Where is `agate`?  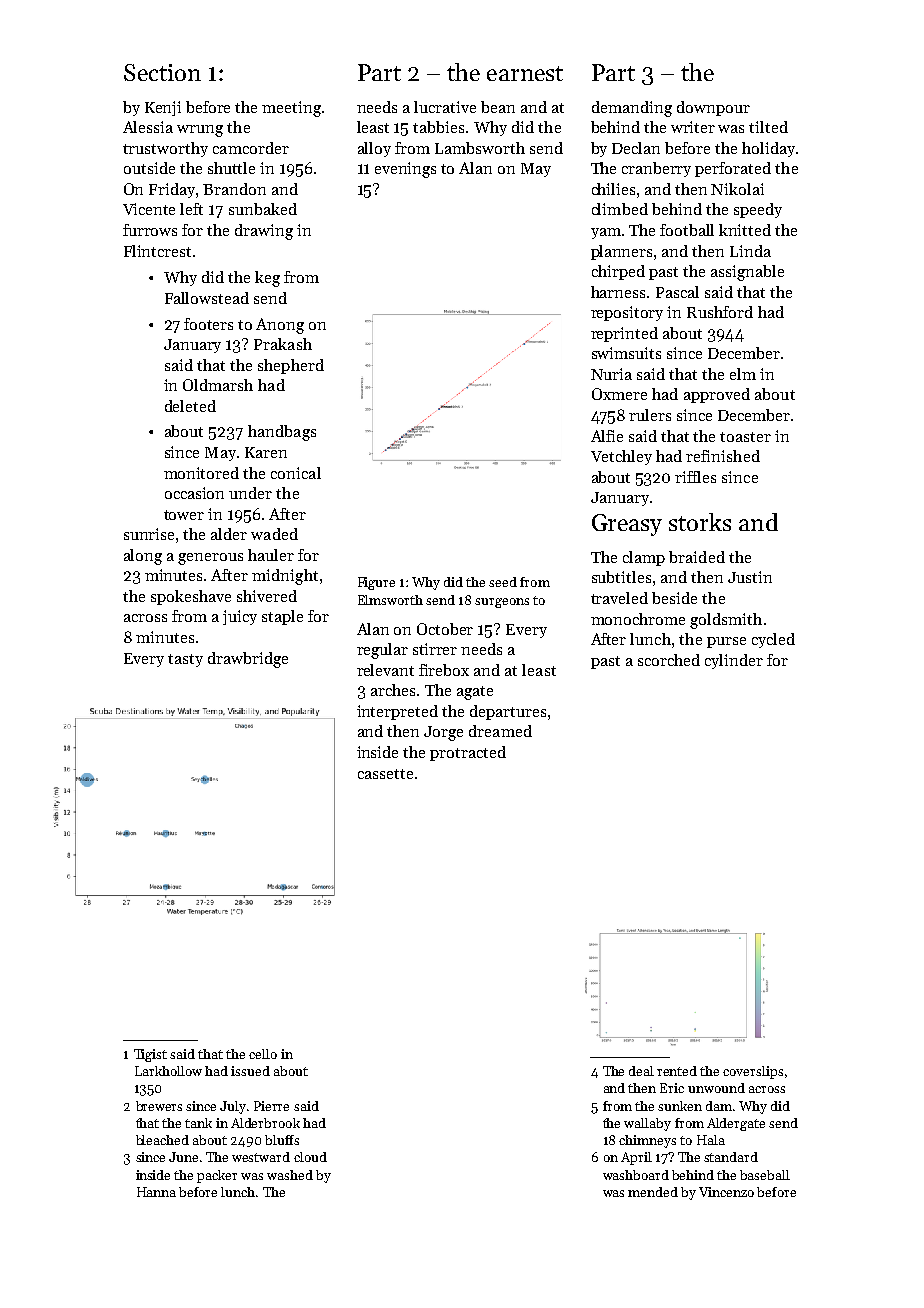
agate is located at coordinates (475, 693).
